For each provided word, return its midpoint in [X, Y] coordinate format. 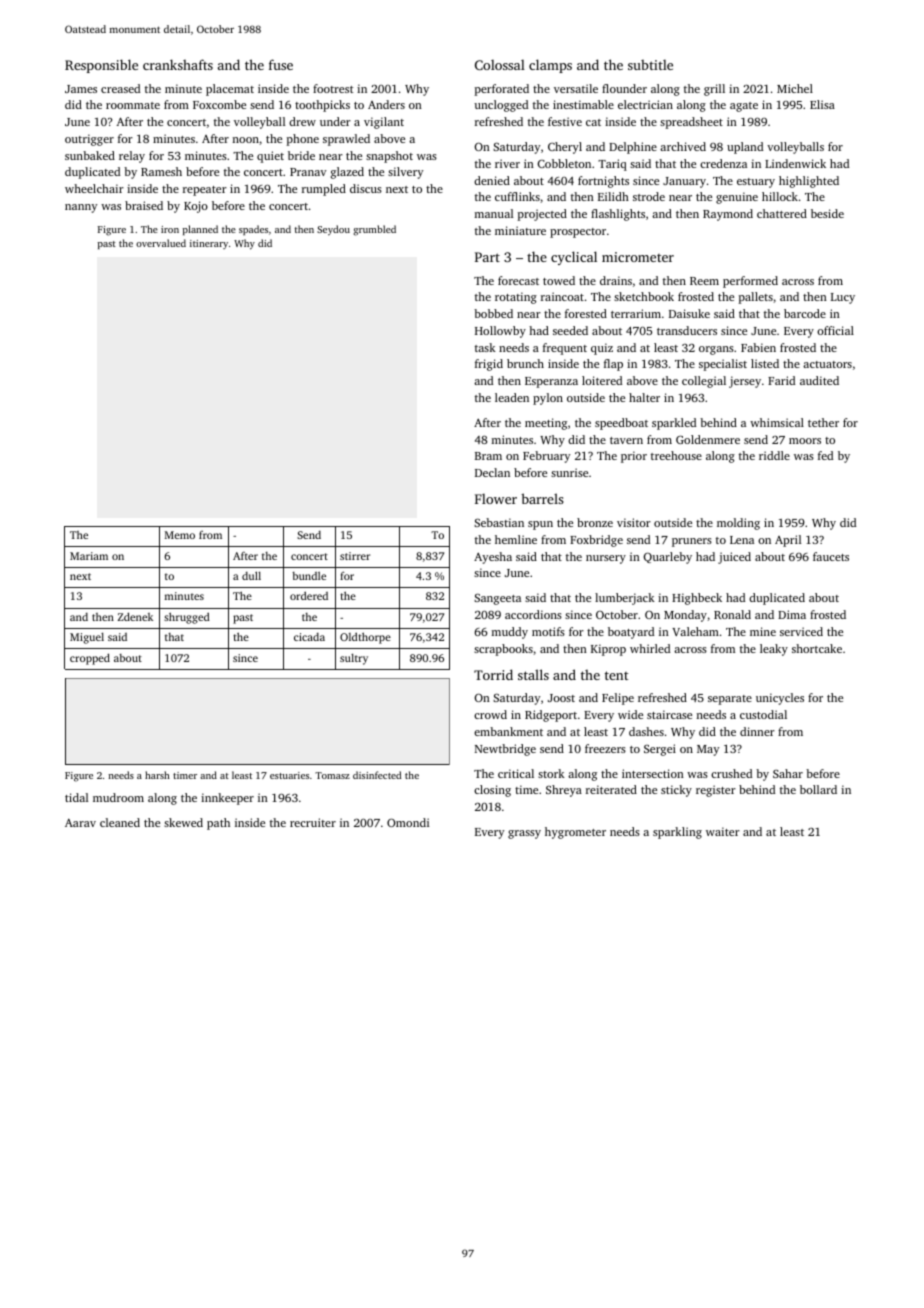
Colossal [500, 65]
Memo [180, 535]
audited [819, 380]
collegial [704, 382]
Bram [488, 456]
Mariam [89, 556]
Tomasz [332, 775]
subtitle [650, 65]
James [81, 89]
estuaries [289, 775]
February [546, 457]
